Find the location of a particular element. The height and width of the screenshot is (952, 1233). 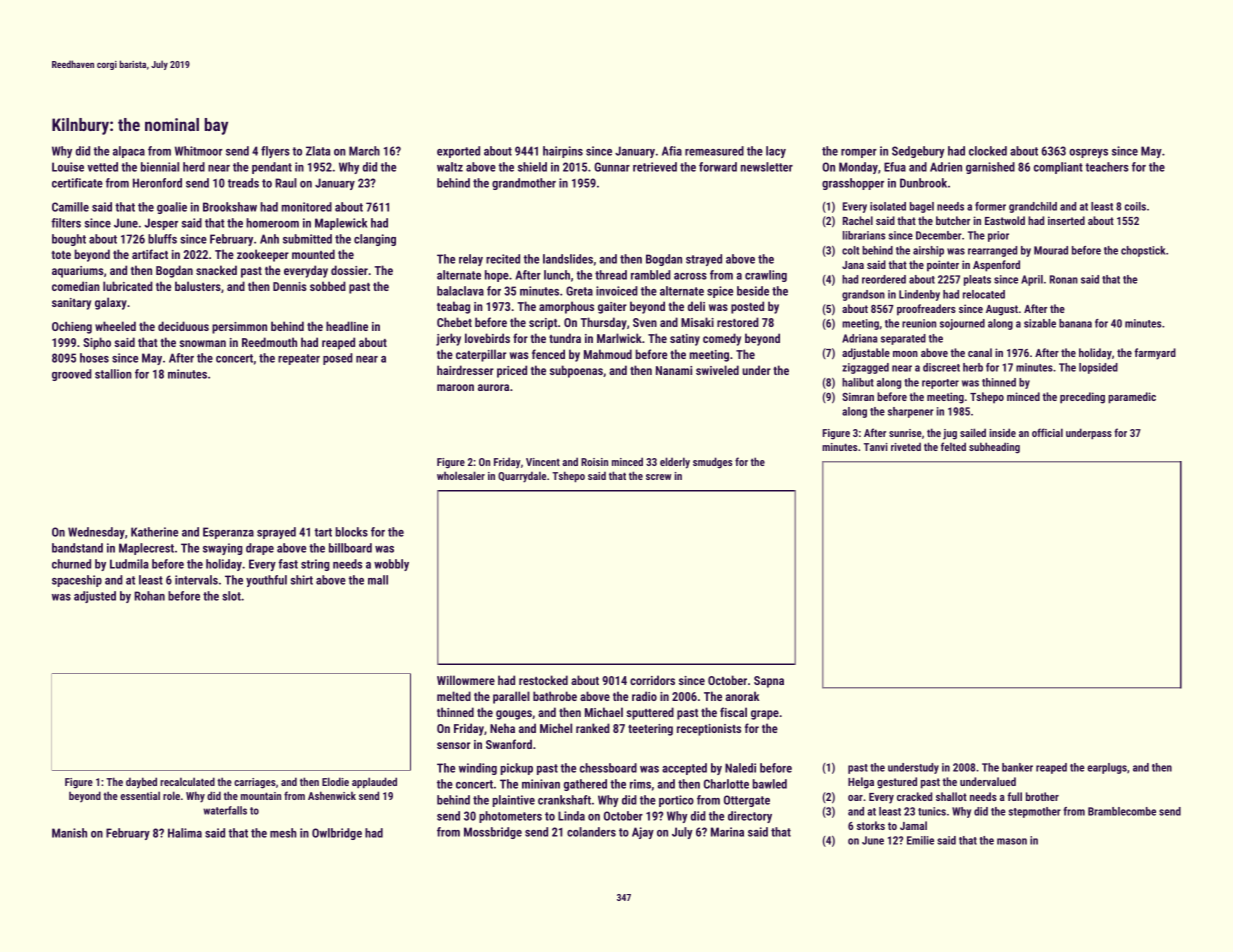

smudges is located at coordinates (712, 463).
